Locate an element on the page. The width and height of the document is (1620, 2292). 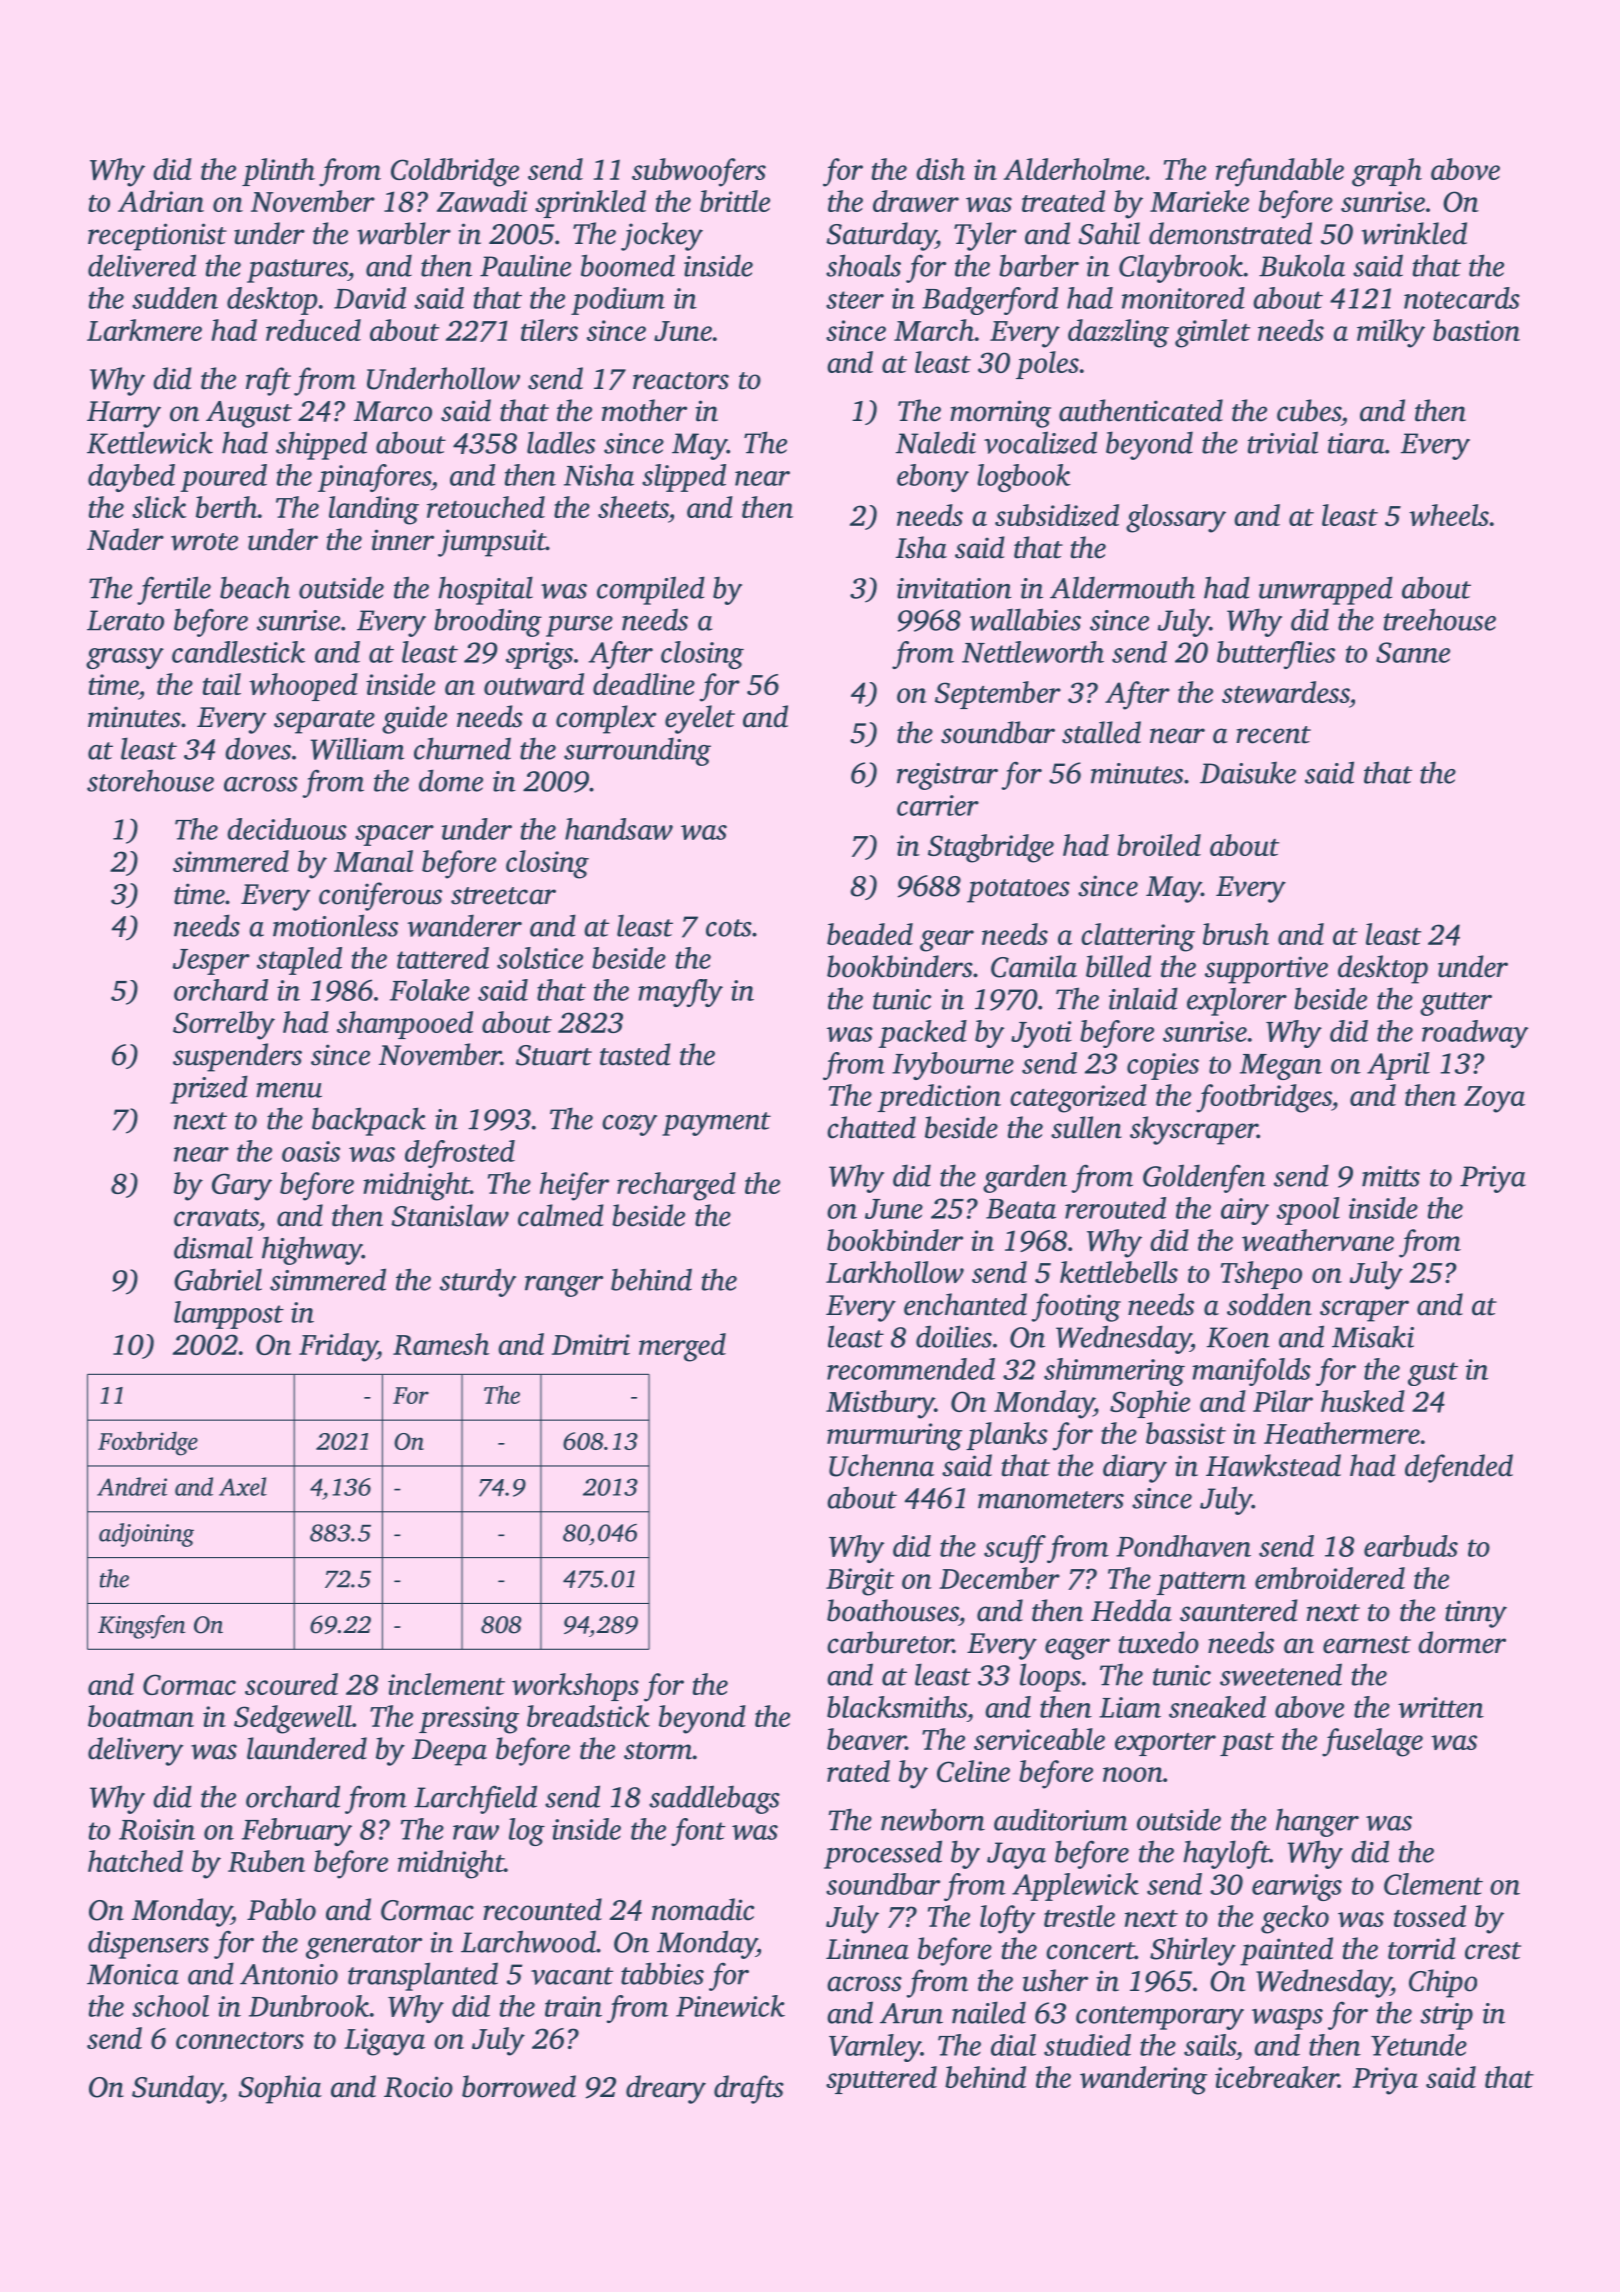
Jesper is located at coordinates (211, 962).
